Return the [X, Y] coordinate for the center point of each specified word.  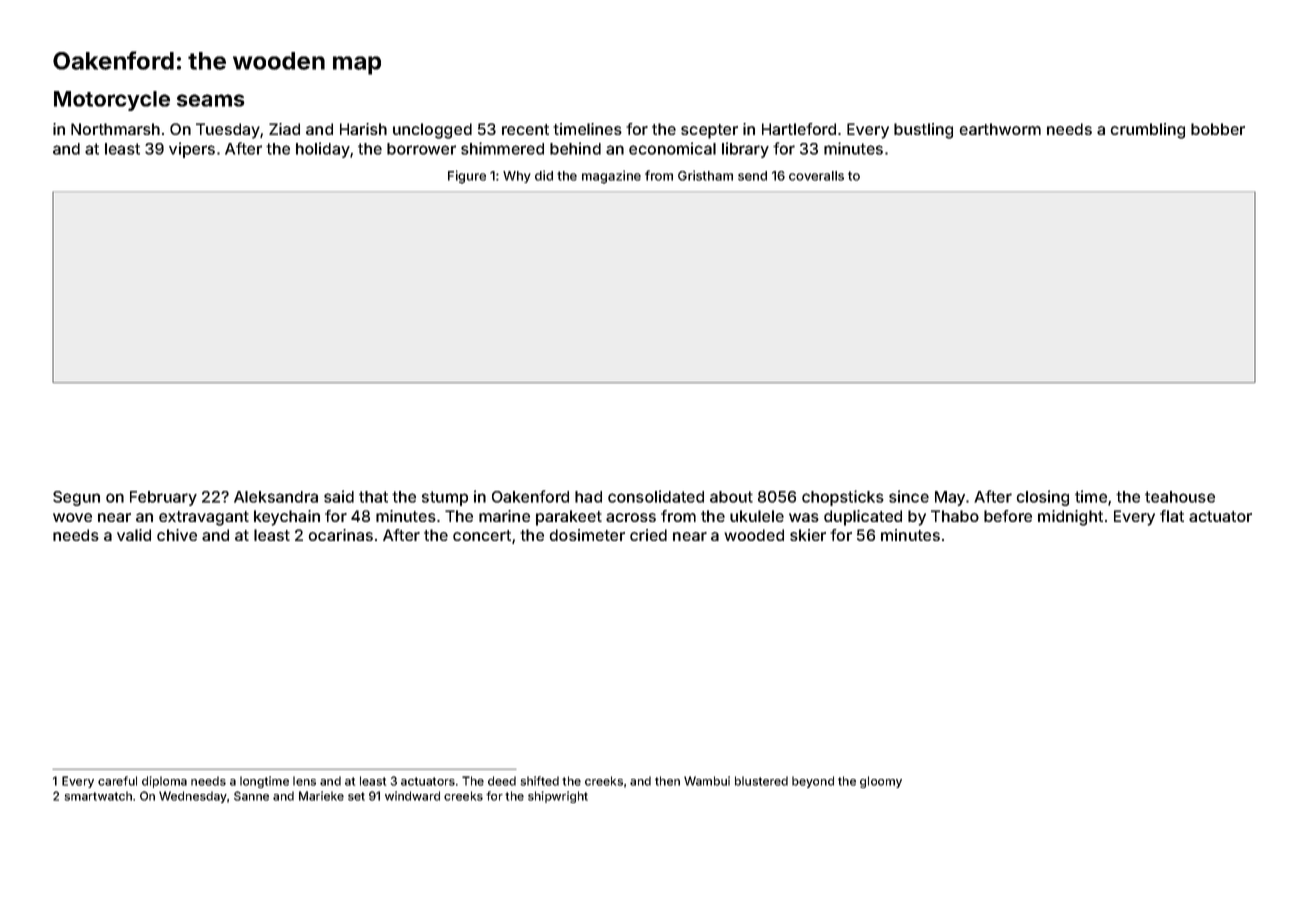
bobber [1218, 129]
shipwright [558, 797]
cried [648, 535]
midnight [1070, 518]
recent [525, 129]
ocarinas [341, 535]
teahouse [1180, 497]
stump [445, 498]
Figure [467, 177]
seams [211, 100]
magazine [611, 177]
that [373, 497]
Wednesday [193, 797]
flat [1172, 516]
